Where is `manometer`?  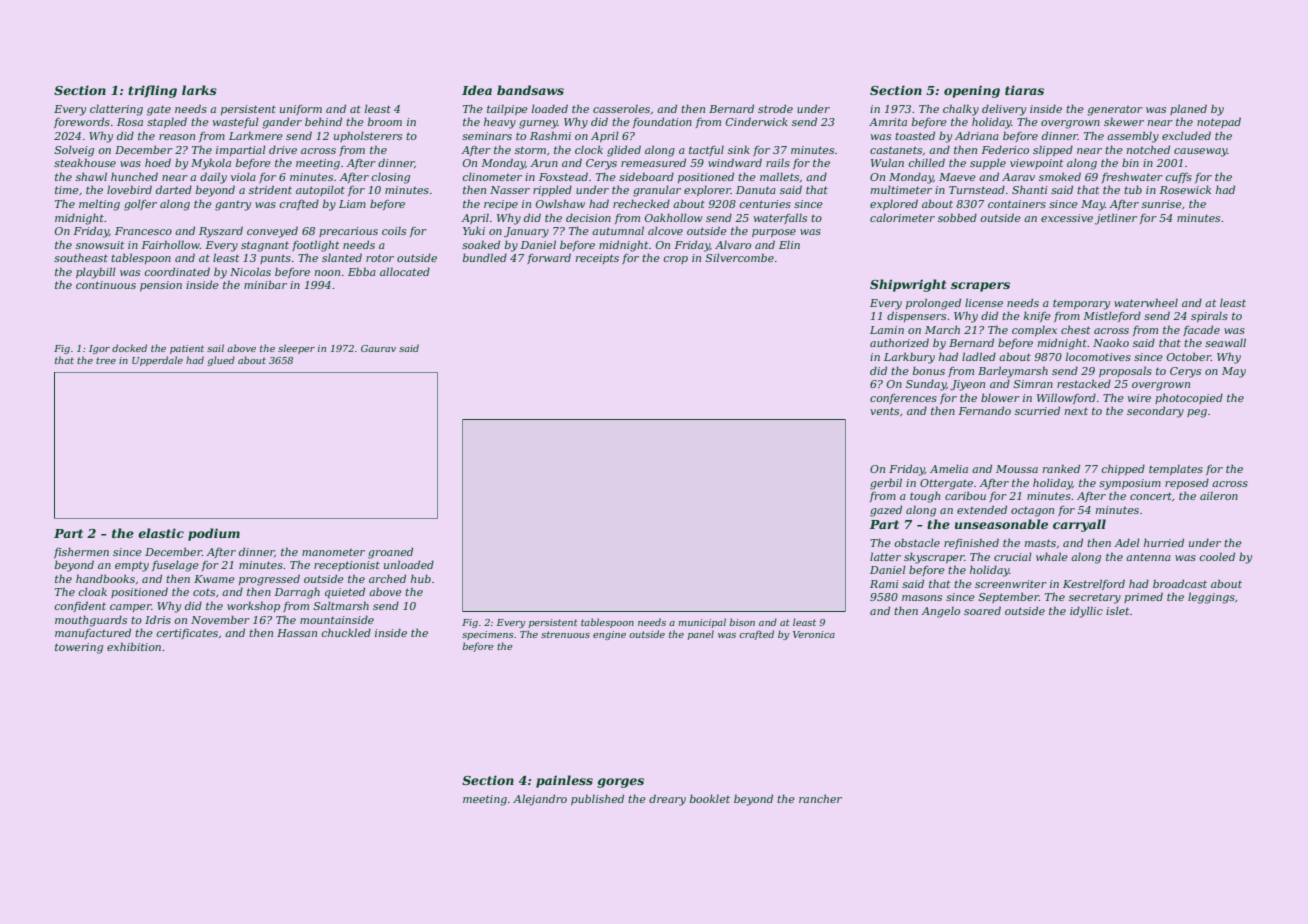
manometer is located at coordinates (333, 552).
